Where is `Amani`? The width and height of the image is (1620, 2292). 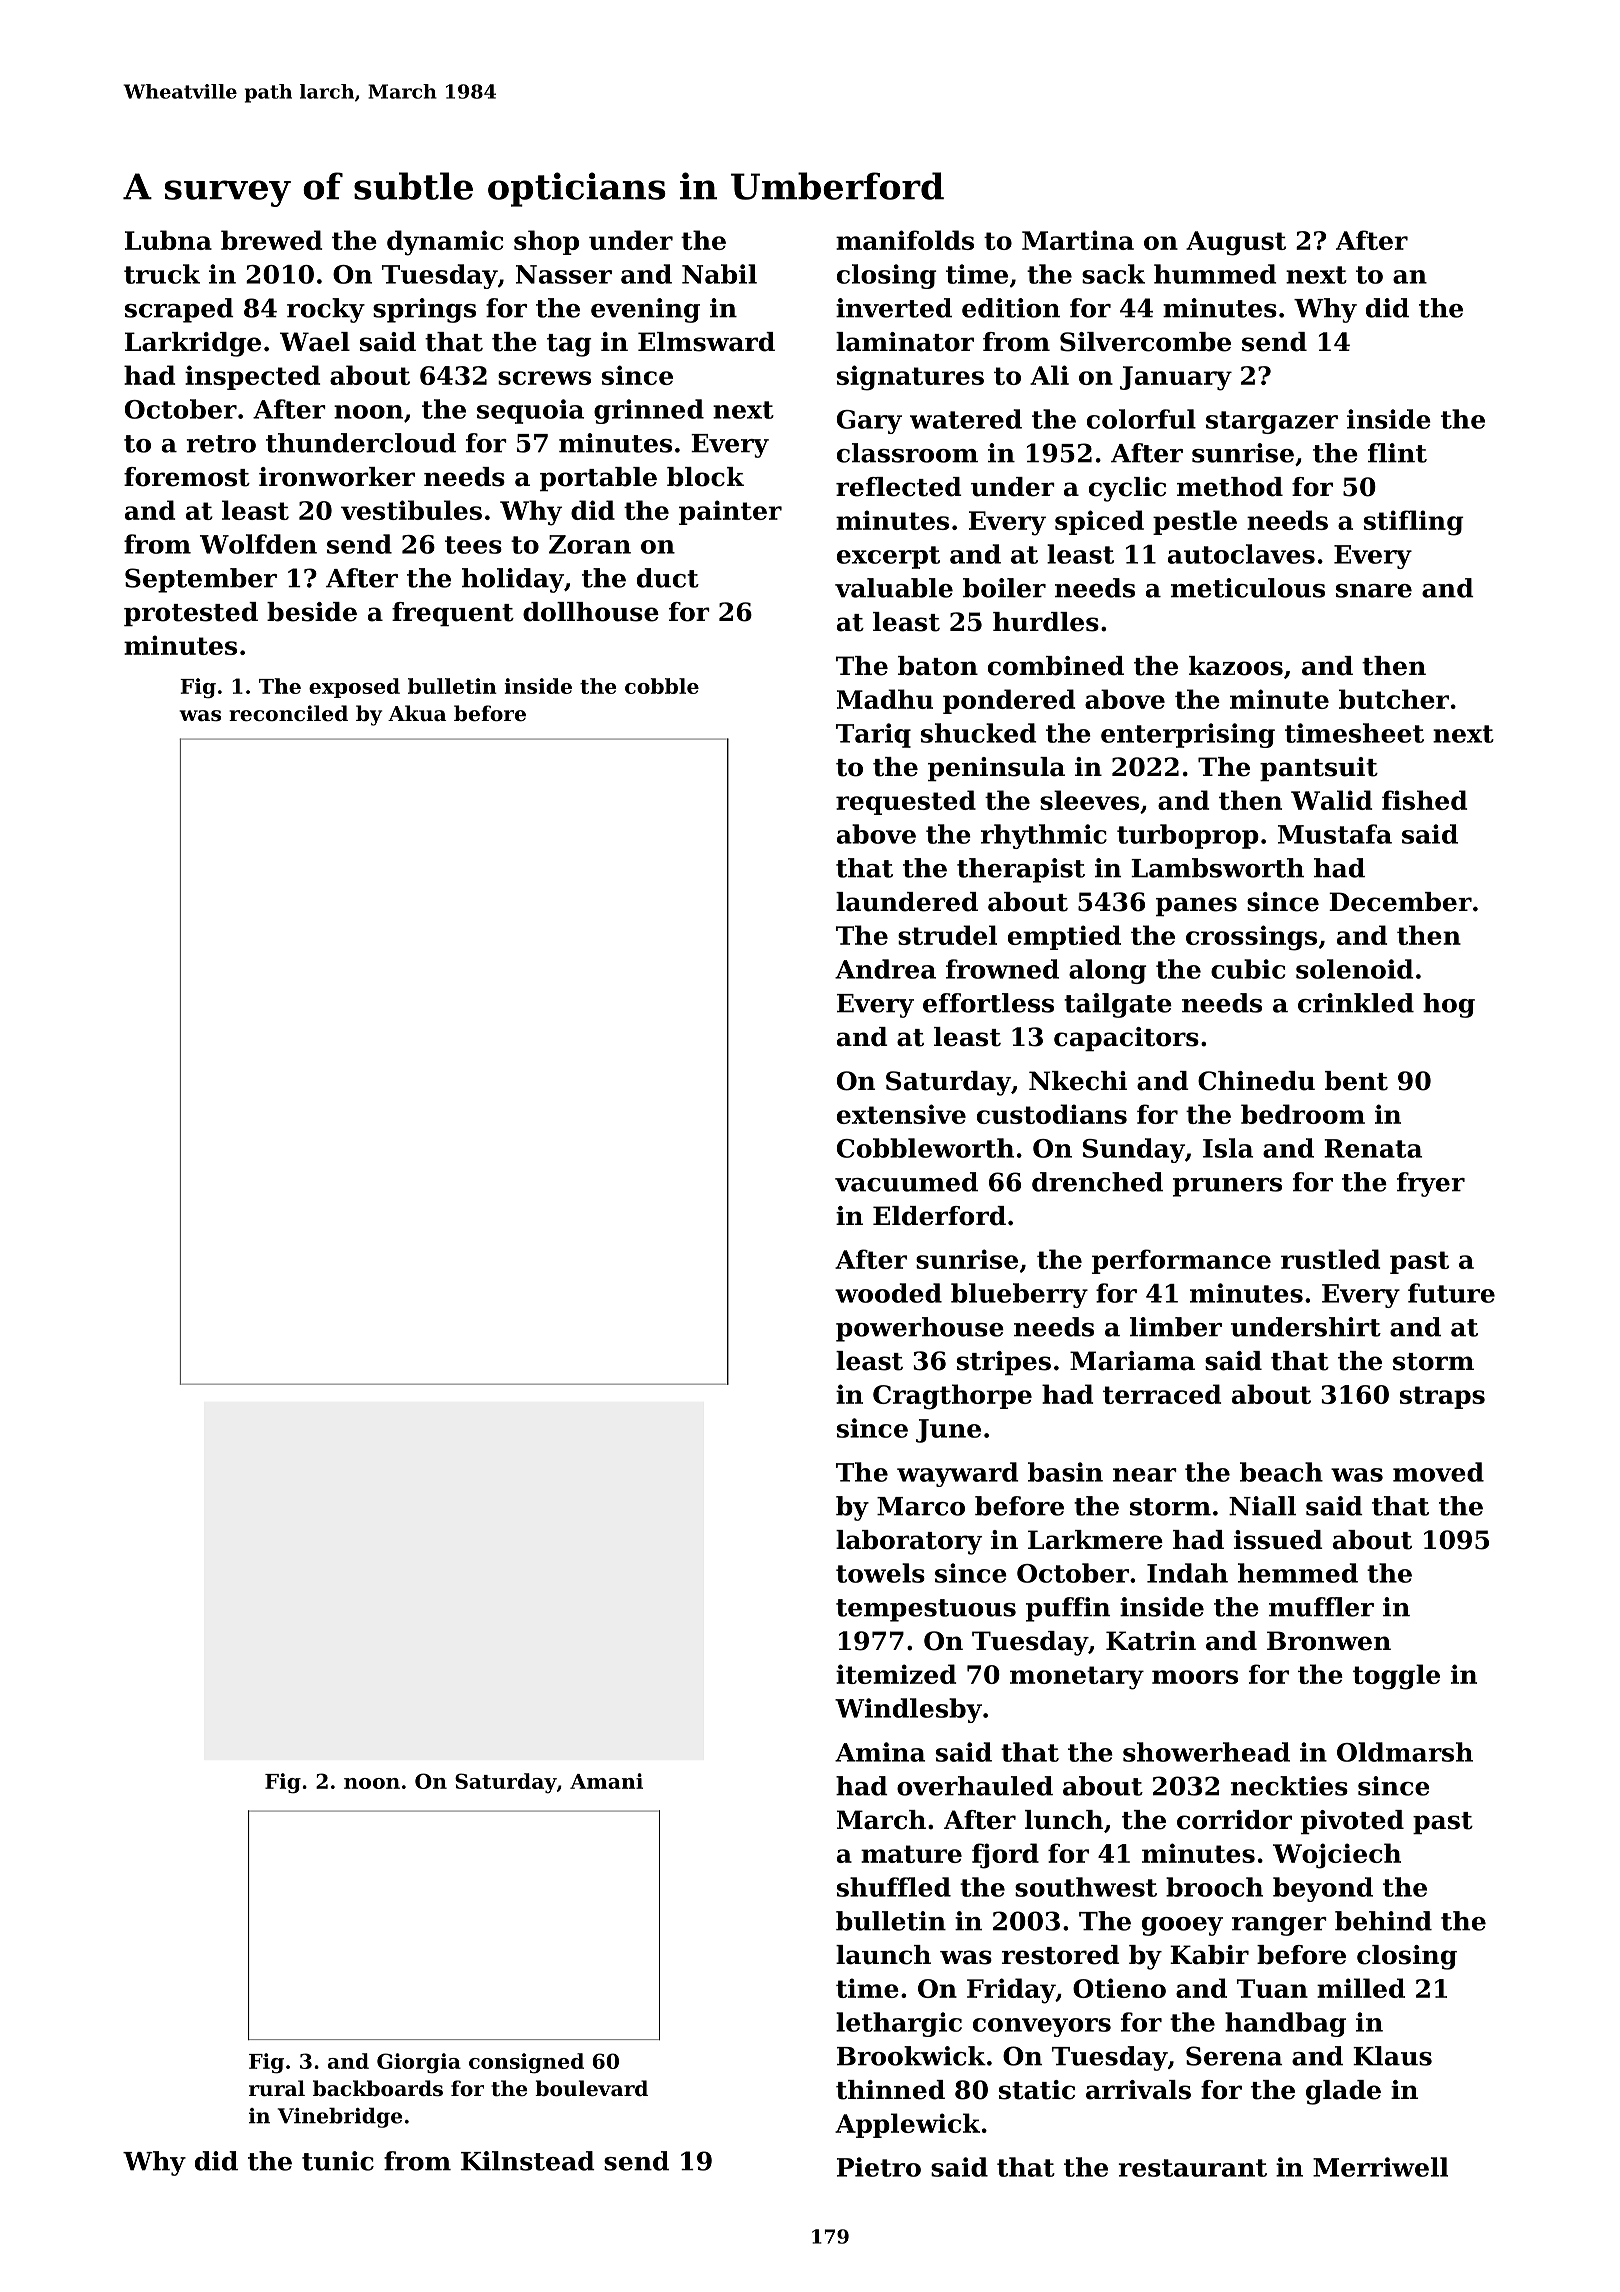
Amani is located at coordinates (606, 1781).
